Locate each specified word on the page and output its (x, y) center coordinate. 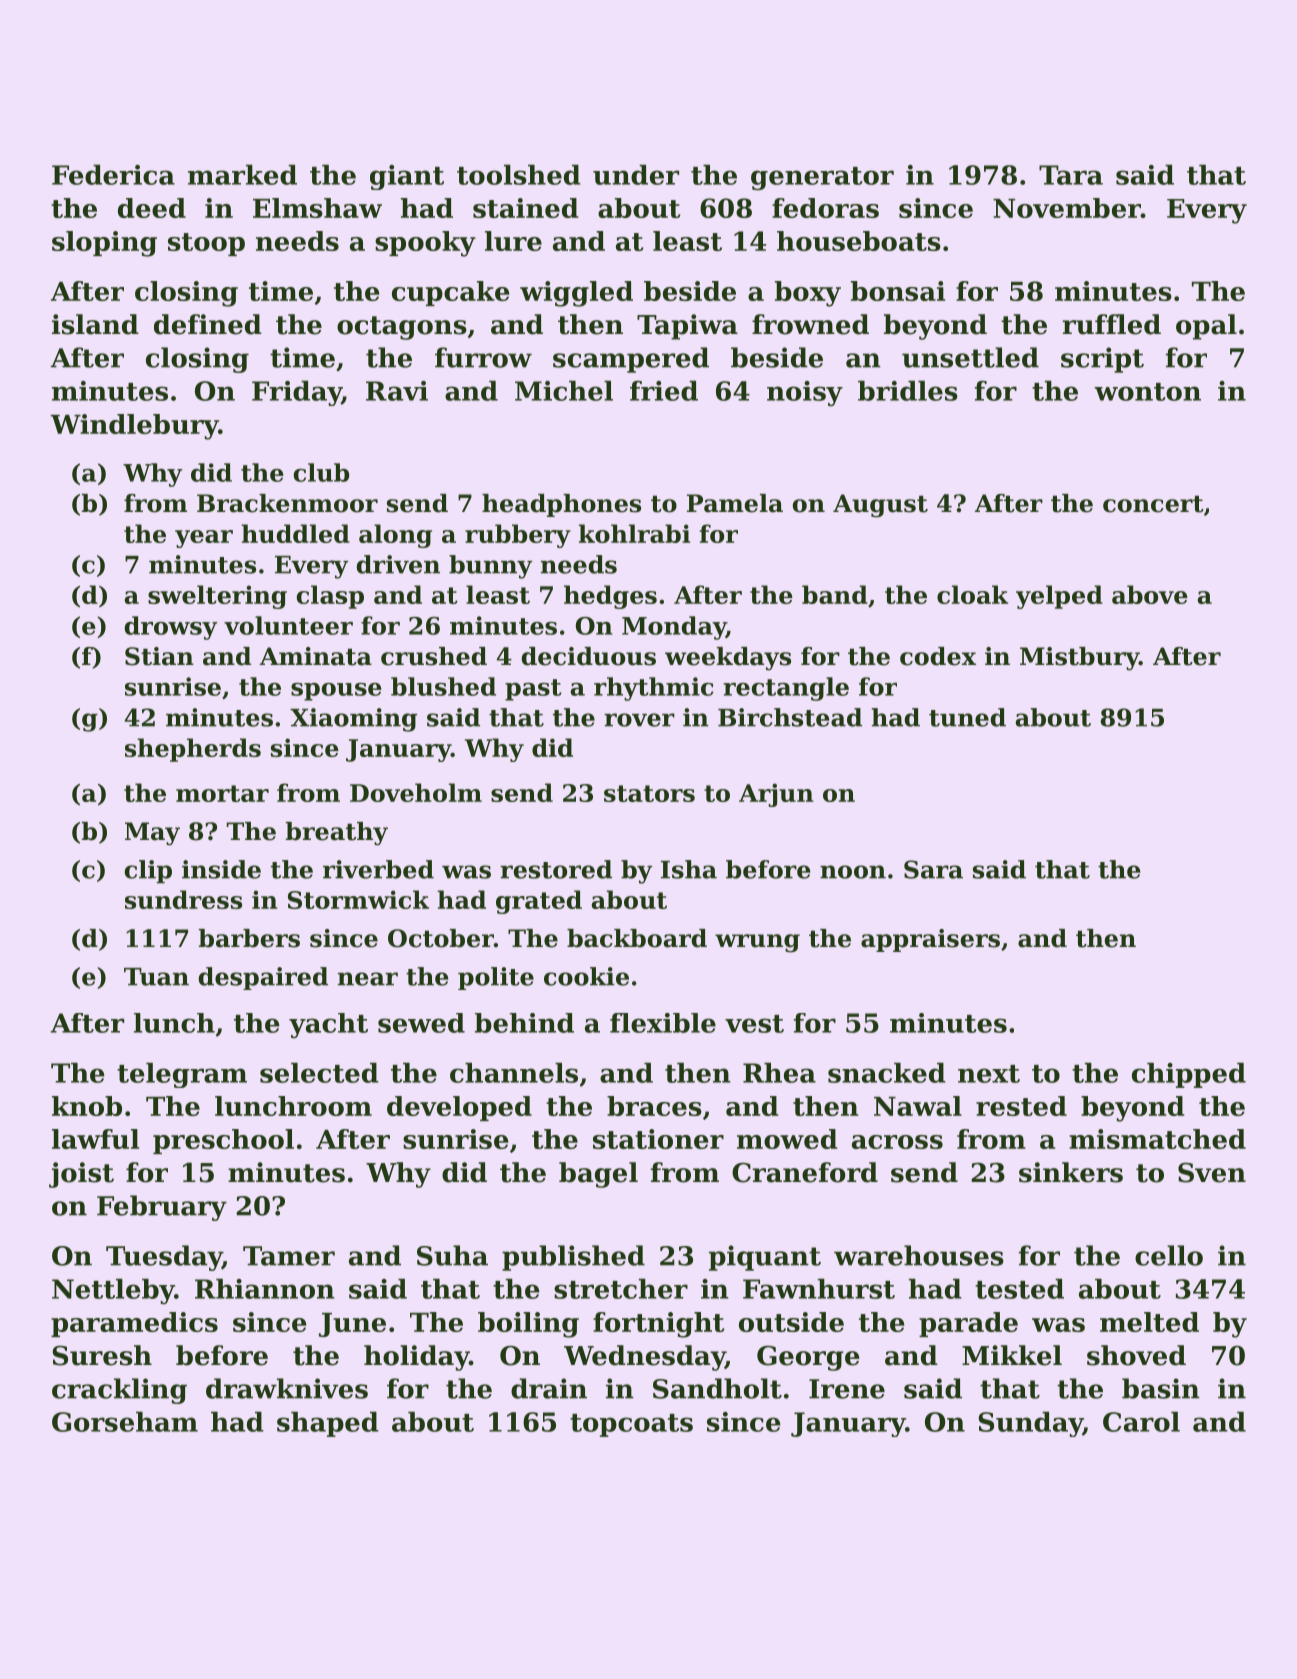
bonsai (898, 291)
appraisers (930, 940)
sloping (104, 244)
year (204, 539)
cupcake (450, 293)
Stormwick (358, 899)
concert (1153, 504)
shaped (328, 1424)
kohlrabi (634, 533)
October (441, 938)
